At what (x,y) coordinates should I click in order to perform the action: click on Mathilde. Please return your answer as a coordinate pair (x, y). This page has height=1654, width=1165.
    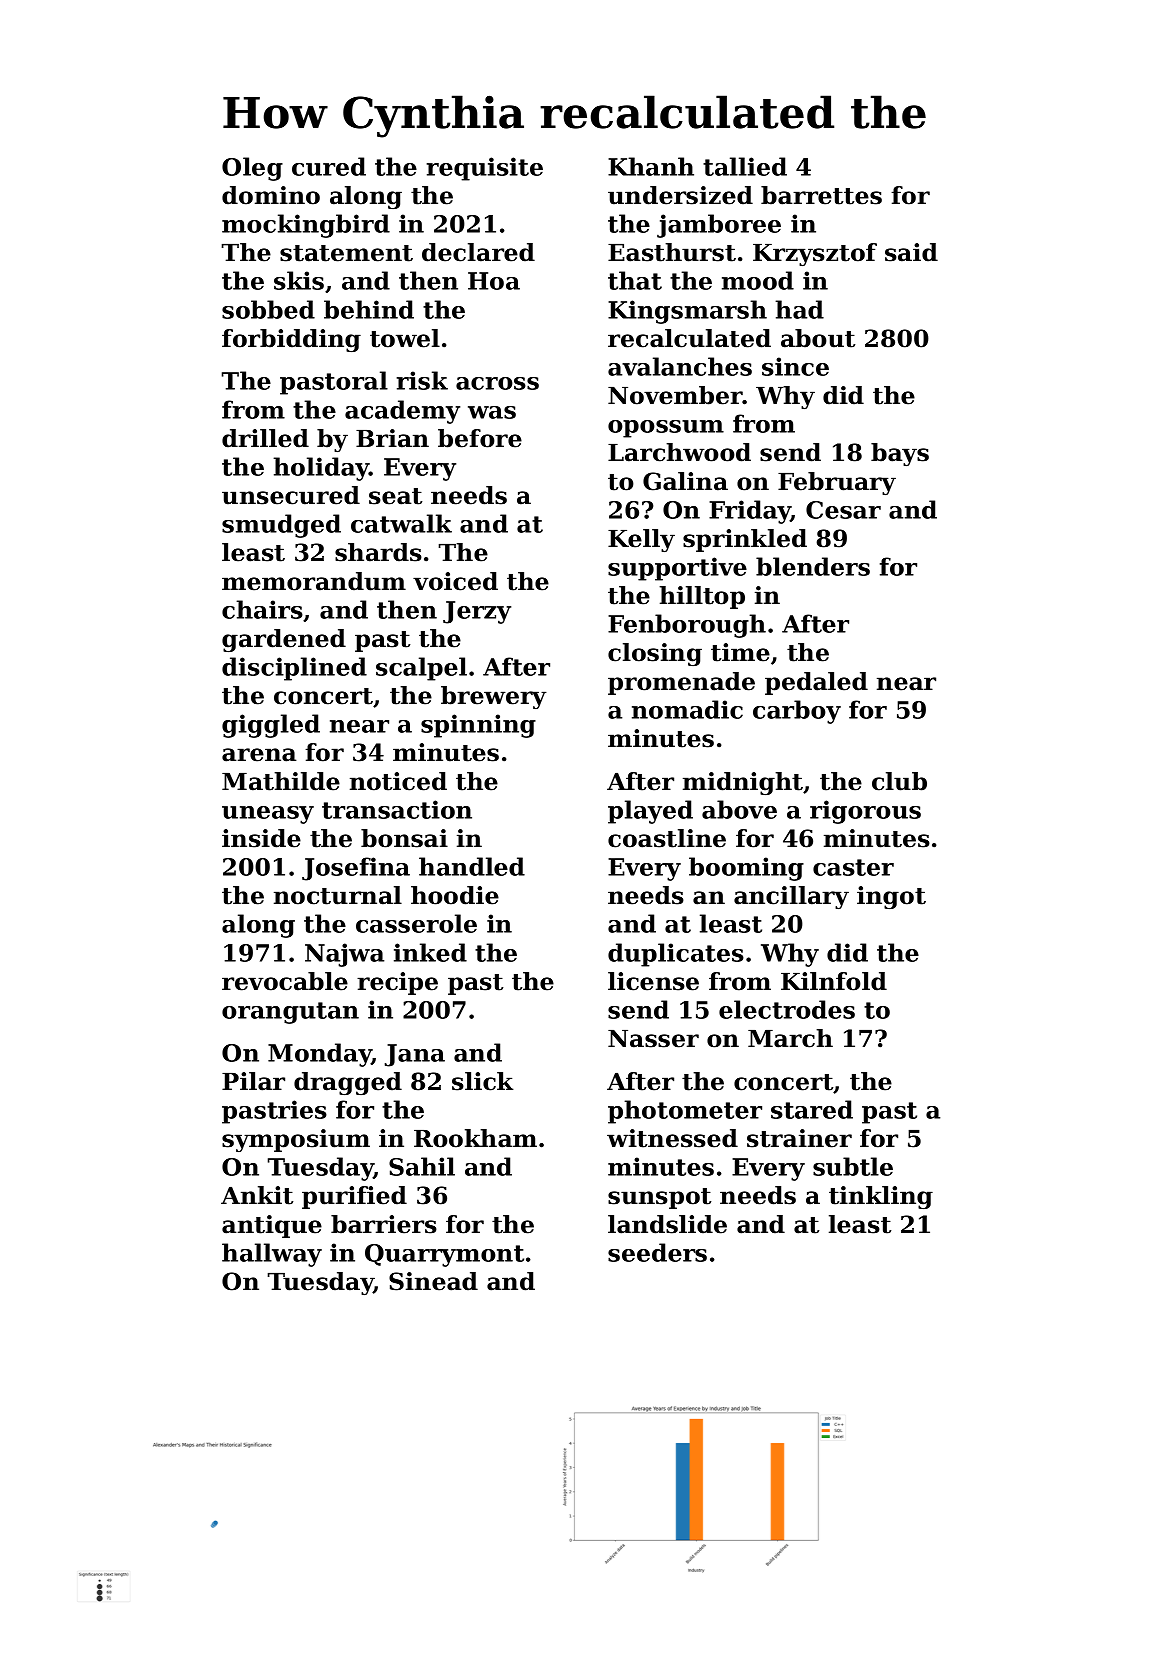
    Looking at the image, I should click on (281, 781).
